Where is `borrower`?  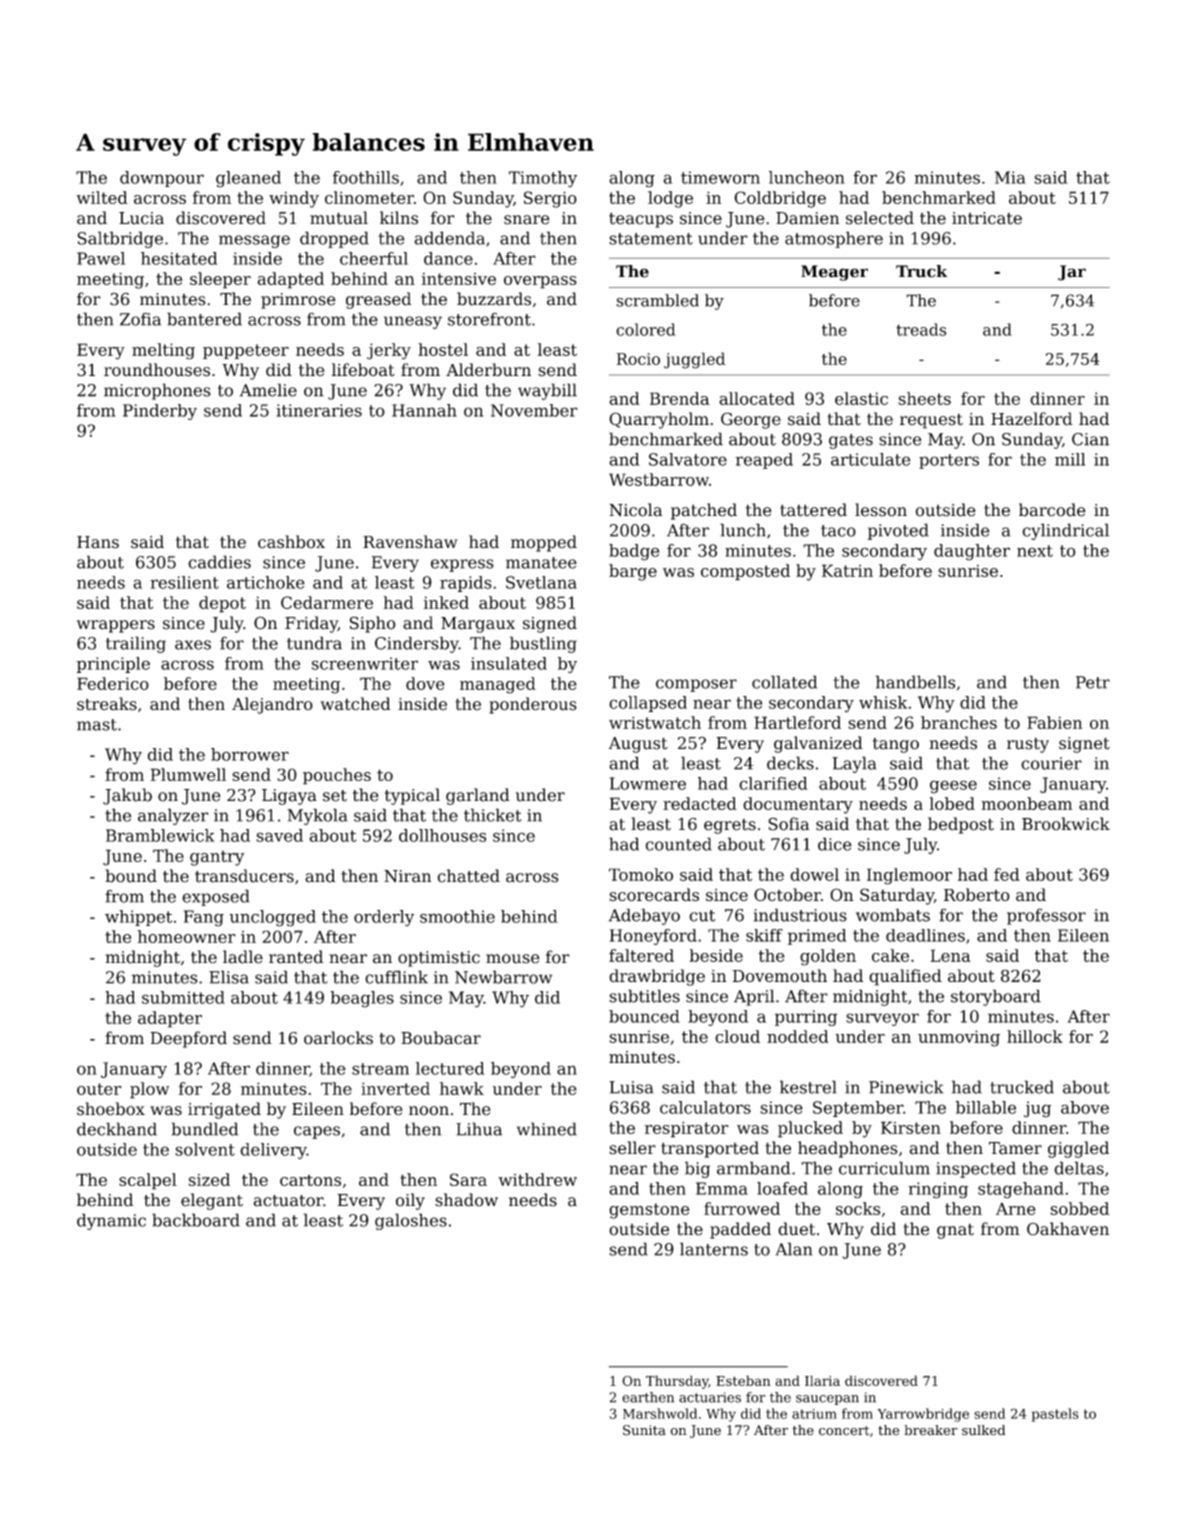 borrower is located at coordinates (250, 754).
